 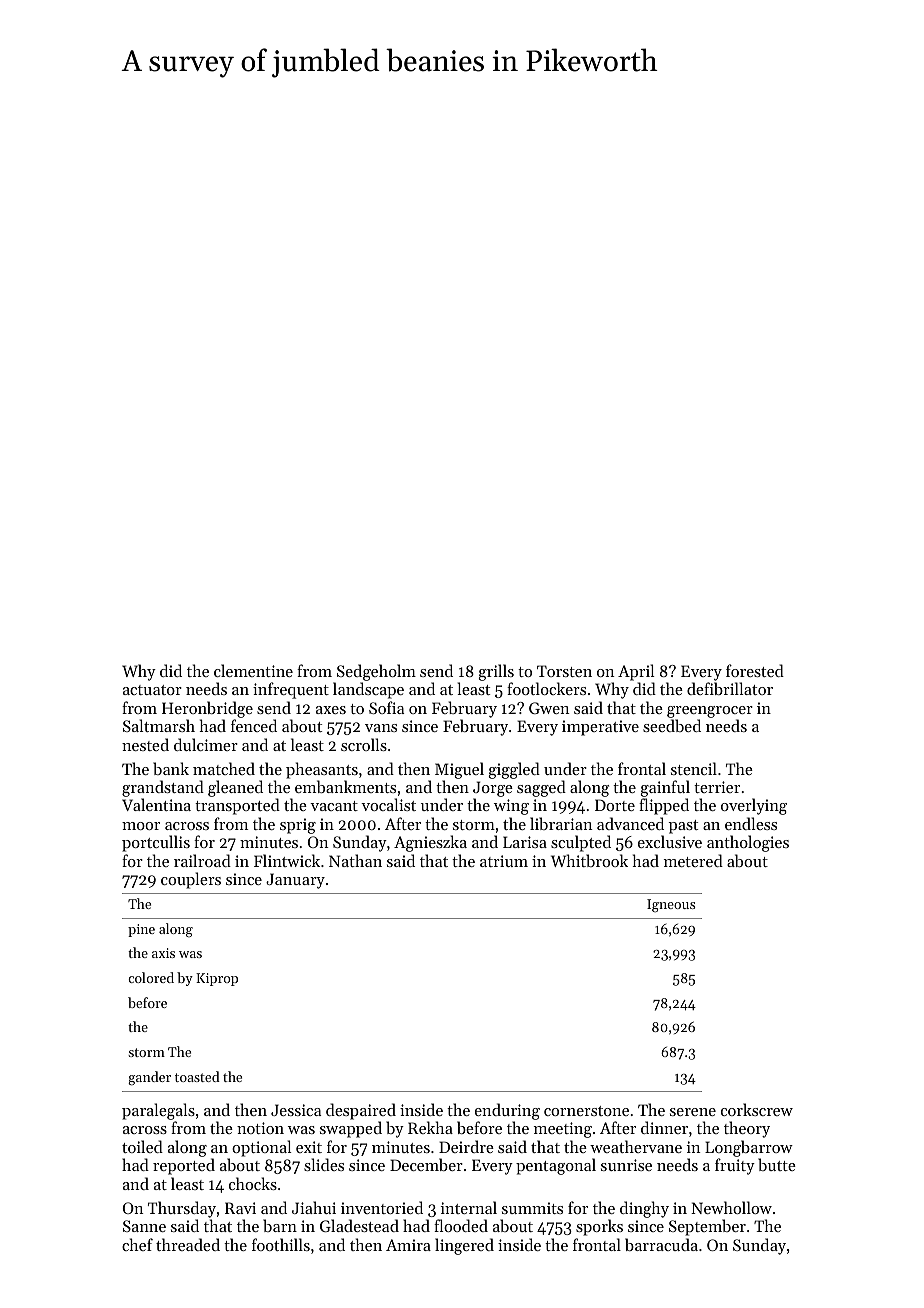 I want to click on Kiprop, so click(x=217, y=979).
